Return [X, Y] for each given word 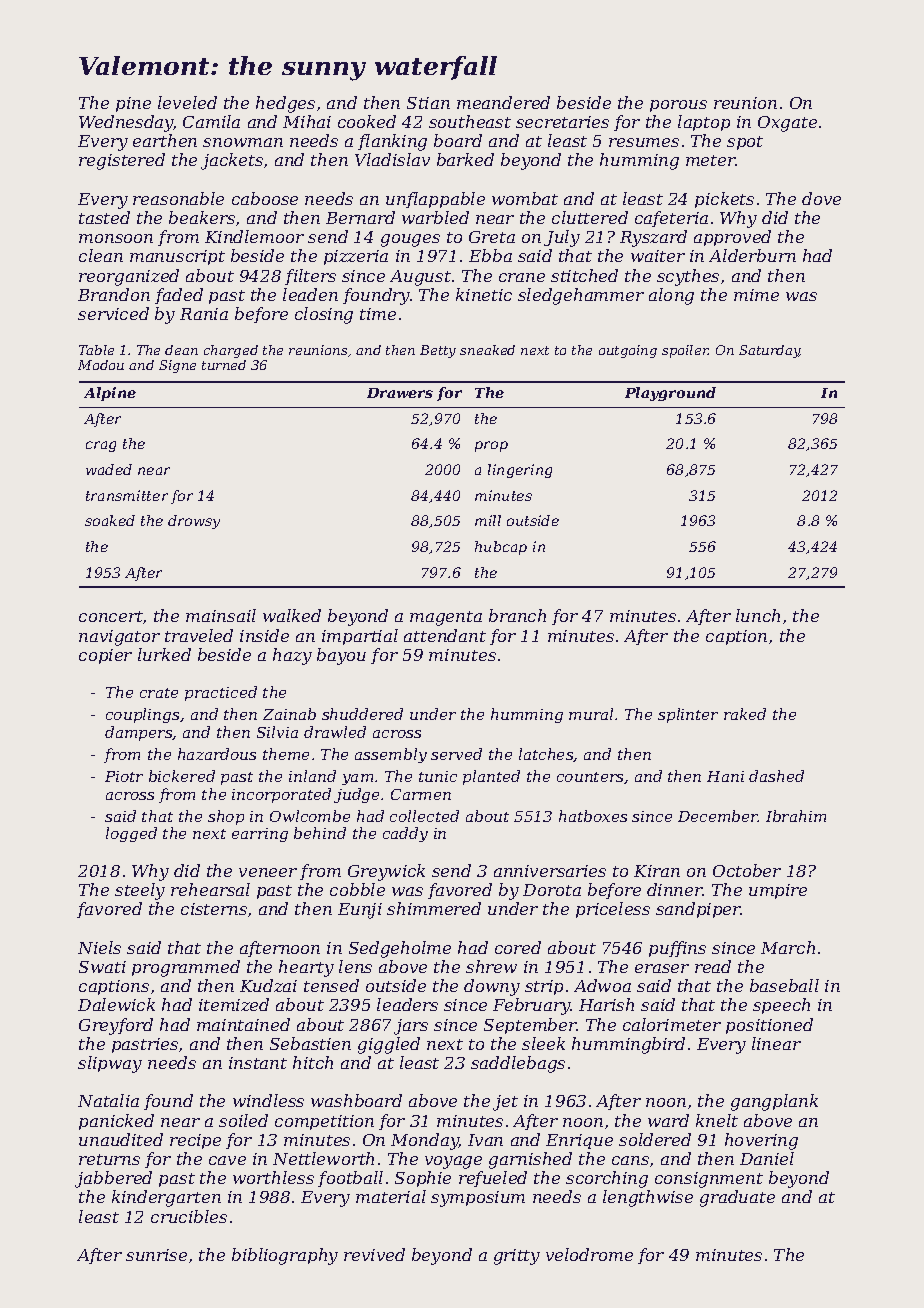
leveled [187, 102]
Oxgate [787, 124]
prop [491, 446]
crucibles [189, 1216]
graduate [737, 1198]
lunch [758, 615]
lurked [164, 654]
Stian [428, 103]
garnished [530, 1160]
